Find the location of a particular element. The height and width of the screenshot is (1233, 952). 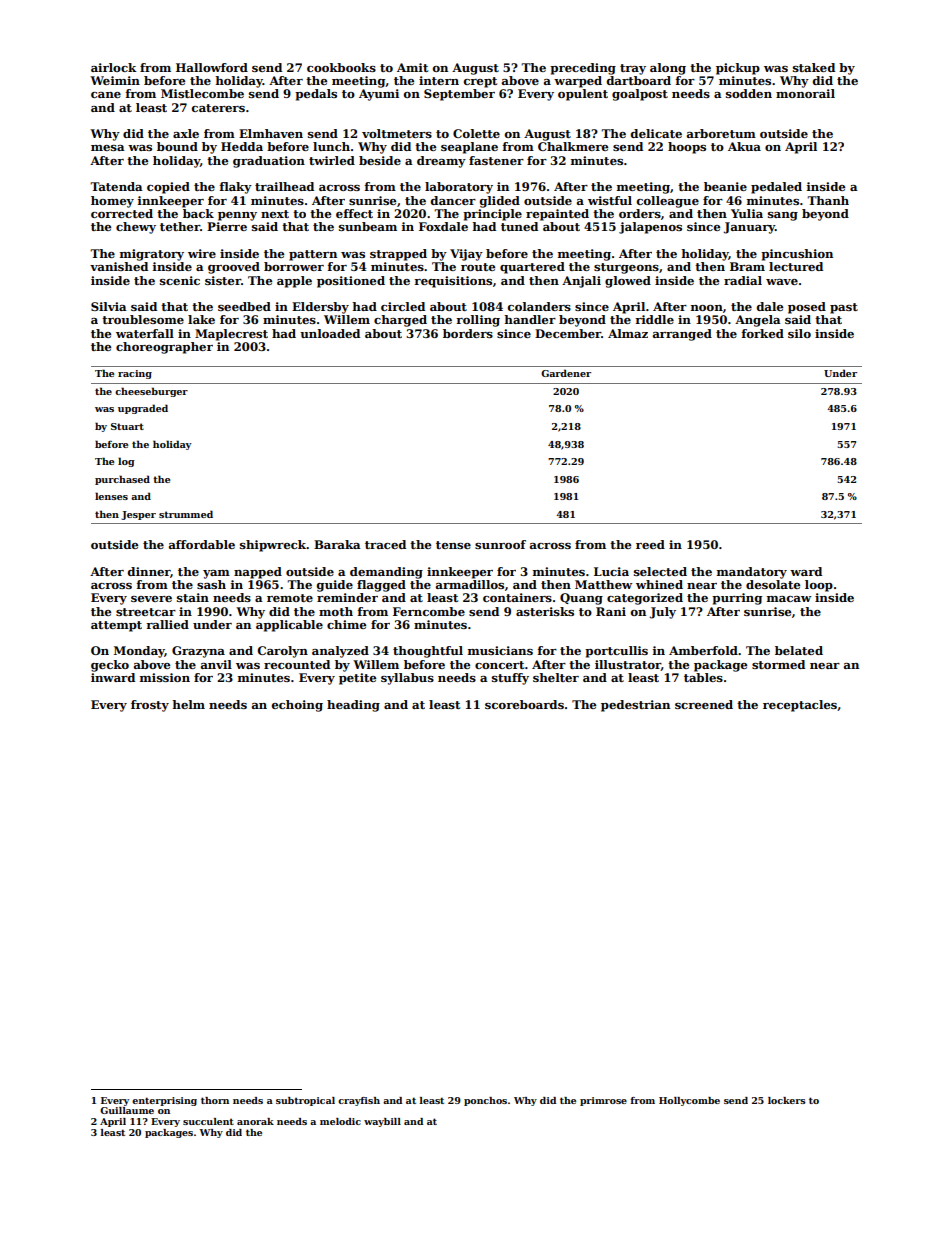

past is located at coordinates (844, 308).
